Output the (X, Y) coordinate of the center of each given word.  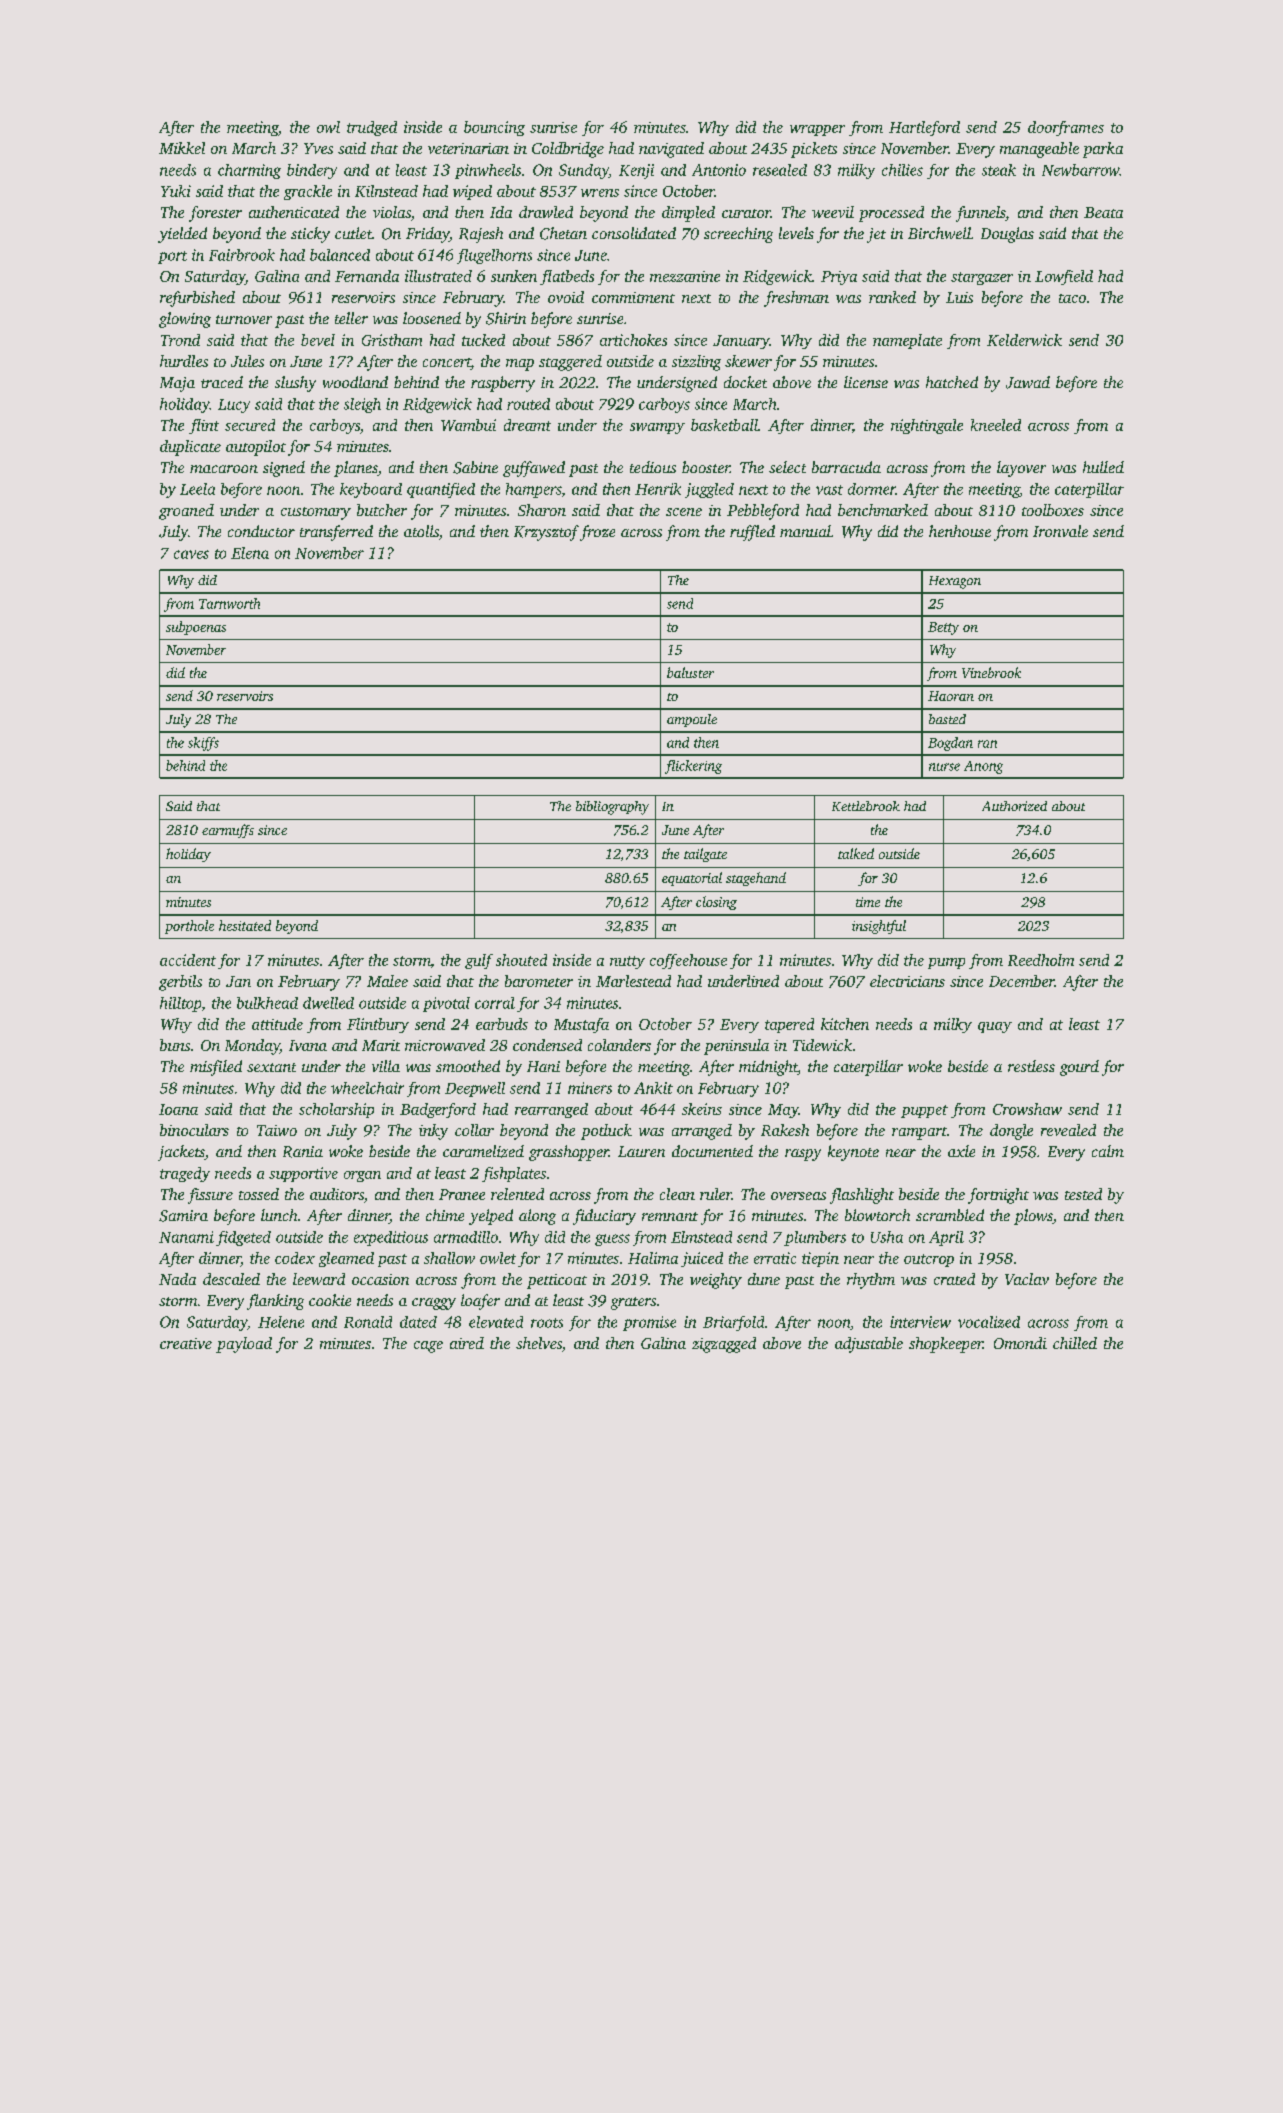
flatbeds (567, 277)
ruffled (752, 533)
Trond (180, 340)
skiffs (203, 744)
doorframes (1066, 128)
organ (362, 1176)
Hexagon (955, 582)
